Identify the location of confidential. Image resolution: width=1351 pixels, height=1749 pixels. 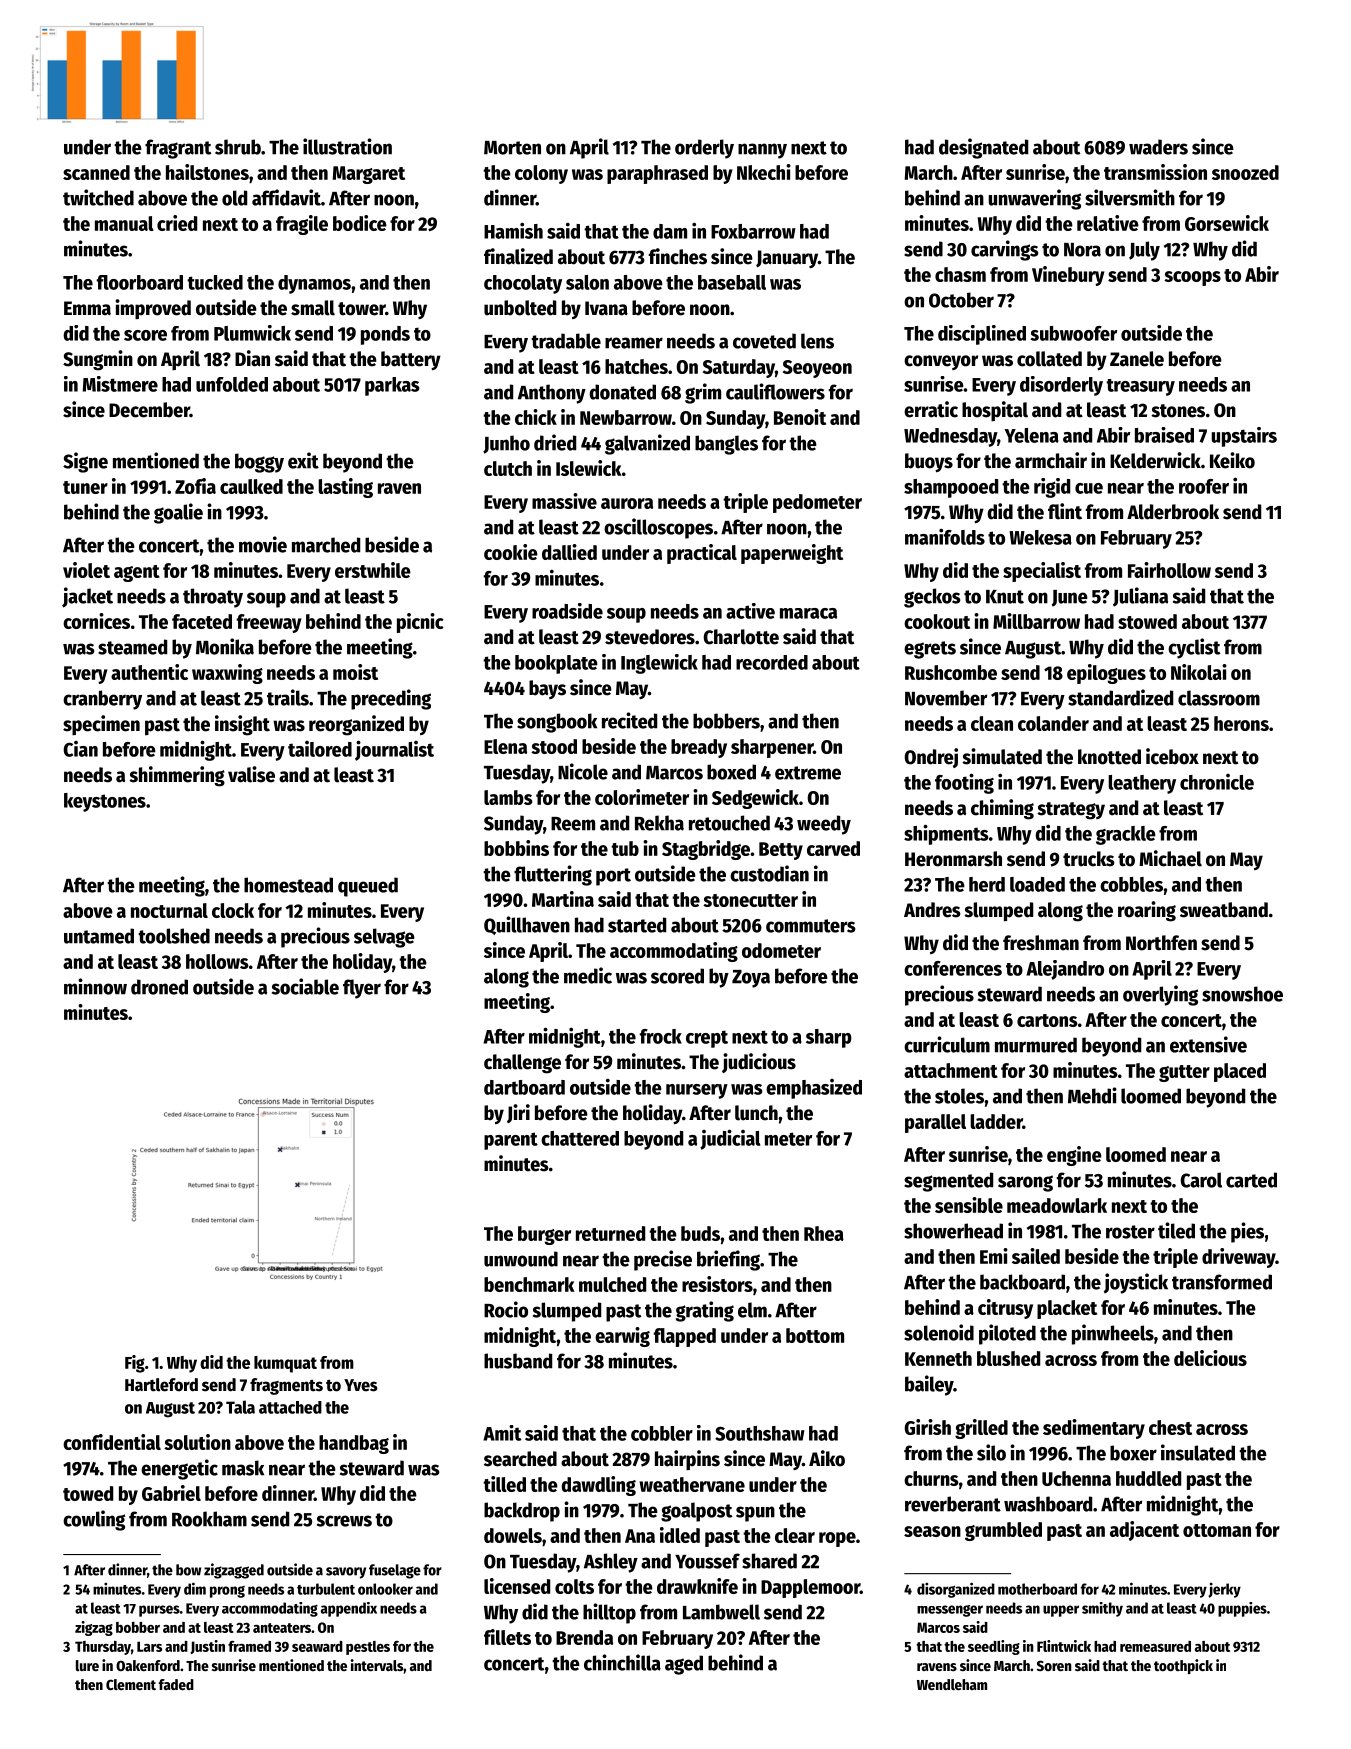
(112, 1442).
